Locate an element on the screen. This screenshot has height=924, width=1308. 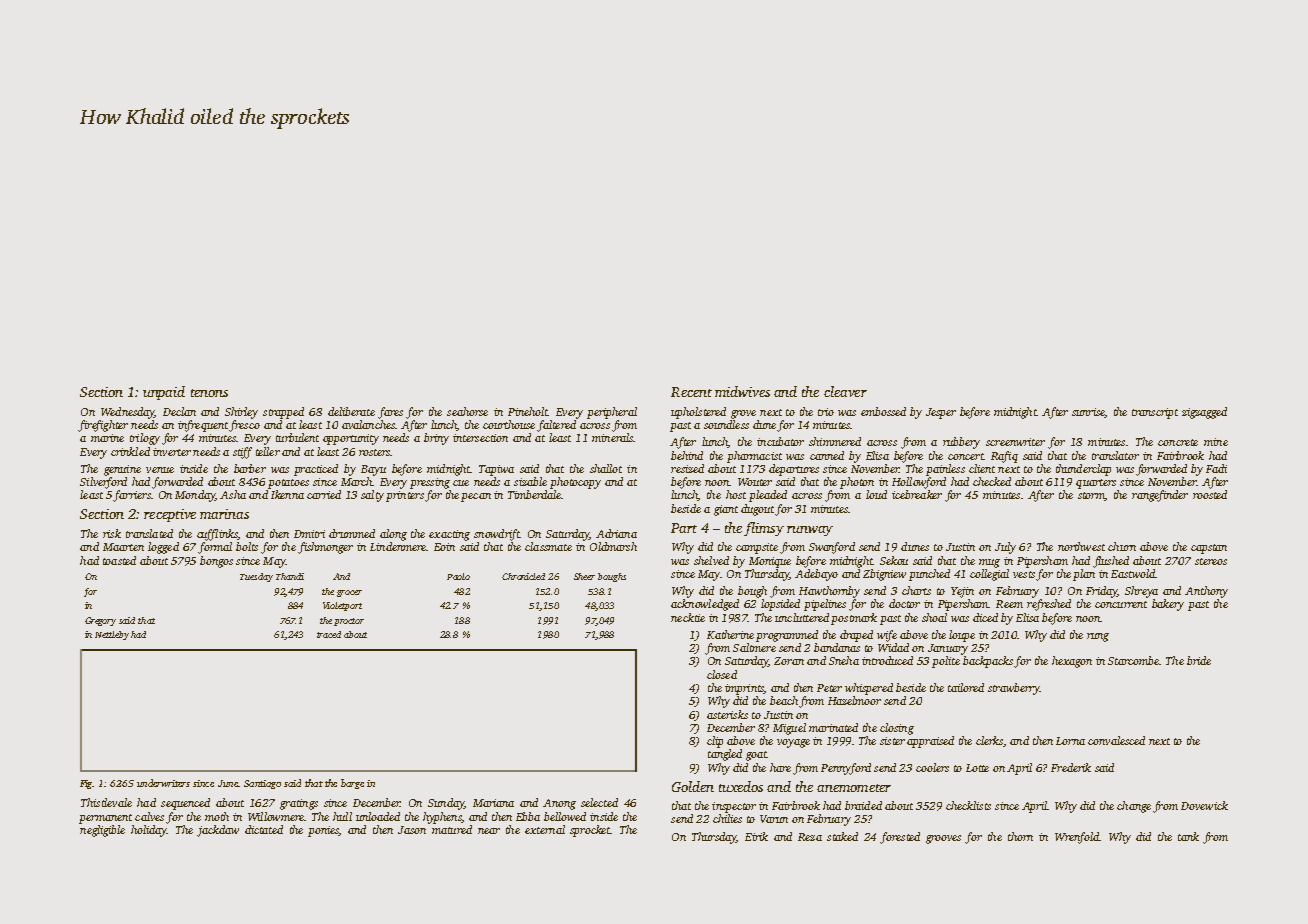
Saltmere is located at coordinates (754, 647).
